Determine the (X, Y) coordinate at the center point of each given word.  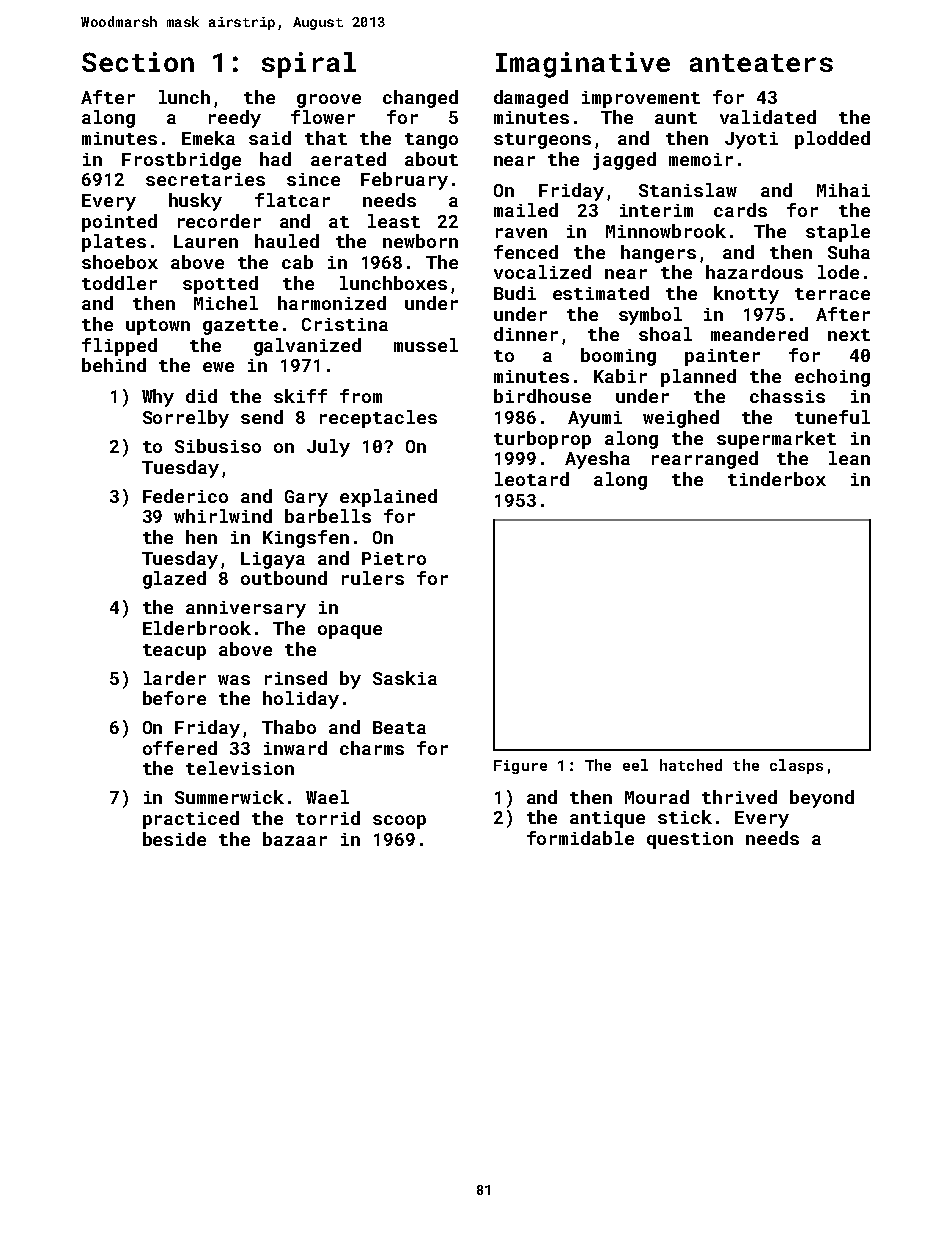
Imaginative (583, 65)
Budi (515, 293)
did (201, 396)
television (240, 768)
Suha (849, 252)
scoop (399, 822)
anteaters (761, 63)
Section (138, 62)
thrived (739, 797)
